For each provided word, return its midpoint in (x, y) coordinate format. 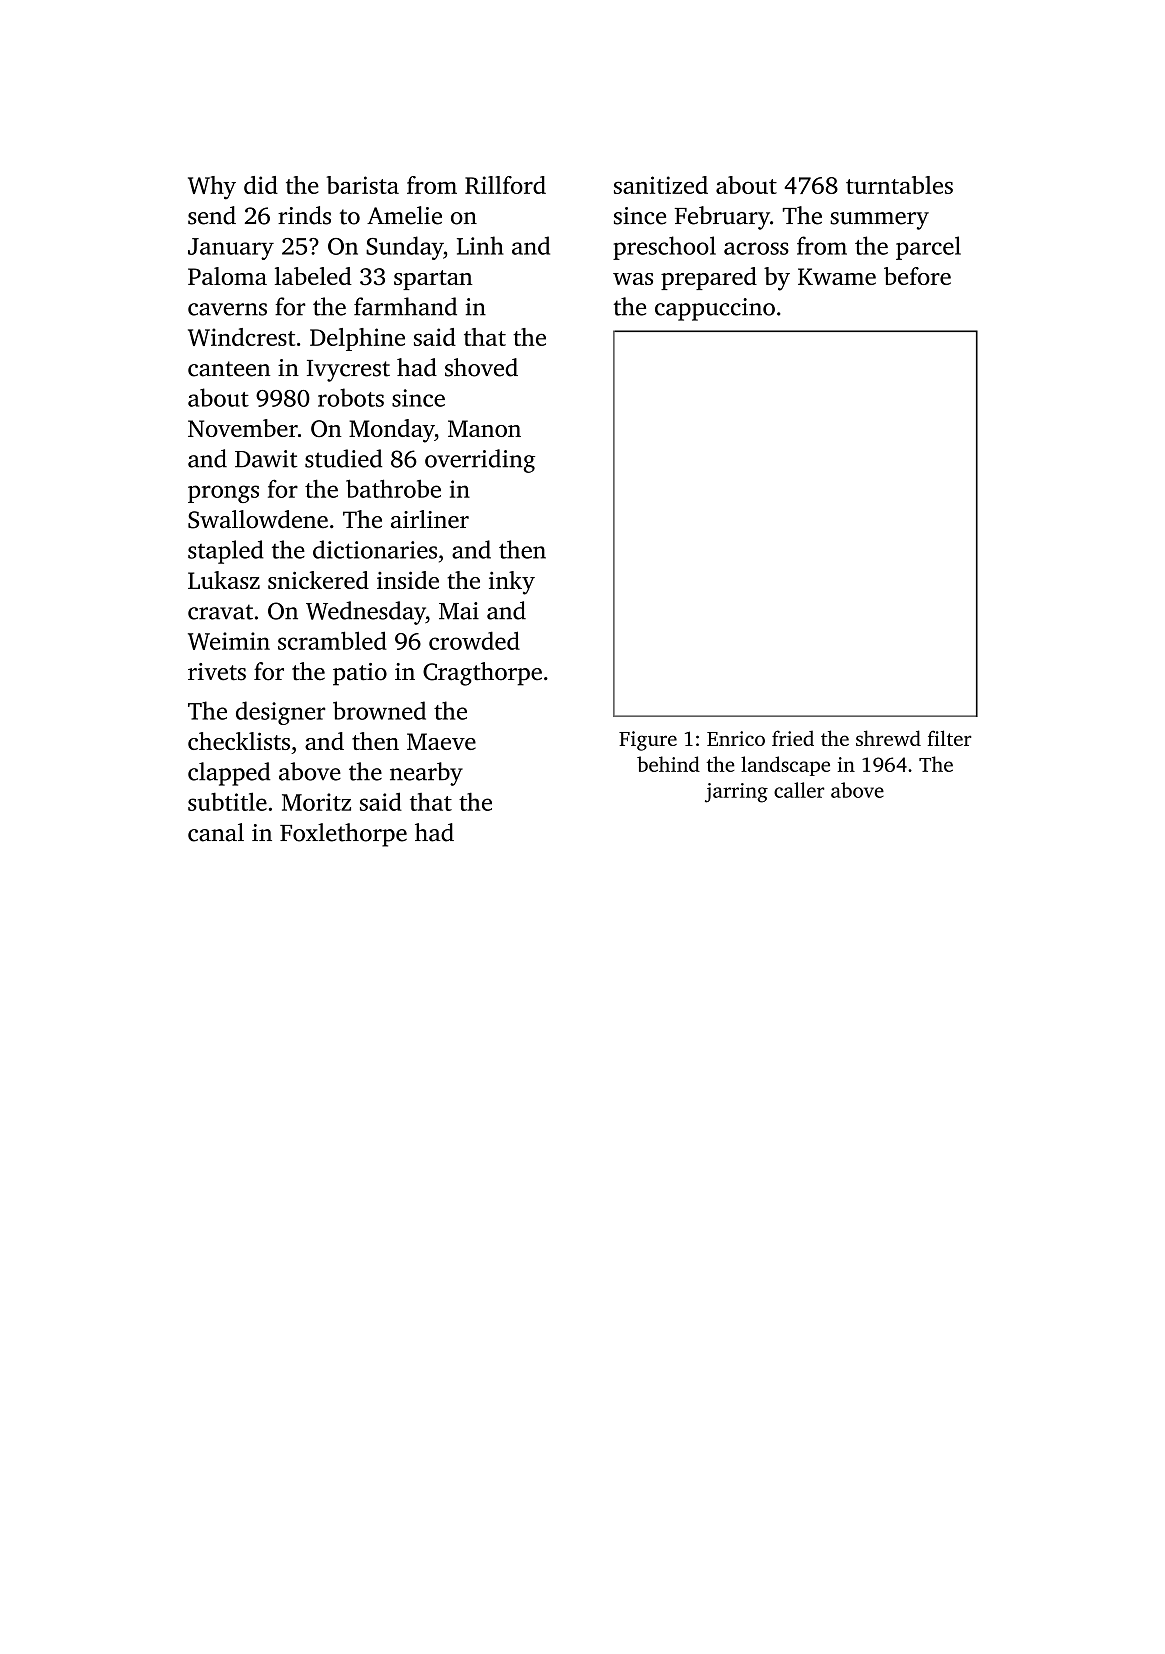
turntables (899, 185)
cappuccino (715, 309)
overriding (480, 461)
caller (799, 790)
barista (363, 185)
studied (343, 458)
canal (216, 832)
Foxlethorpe (343, 835)
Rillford (505, 185)
